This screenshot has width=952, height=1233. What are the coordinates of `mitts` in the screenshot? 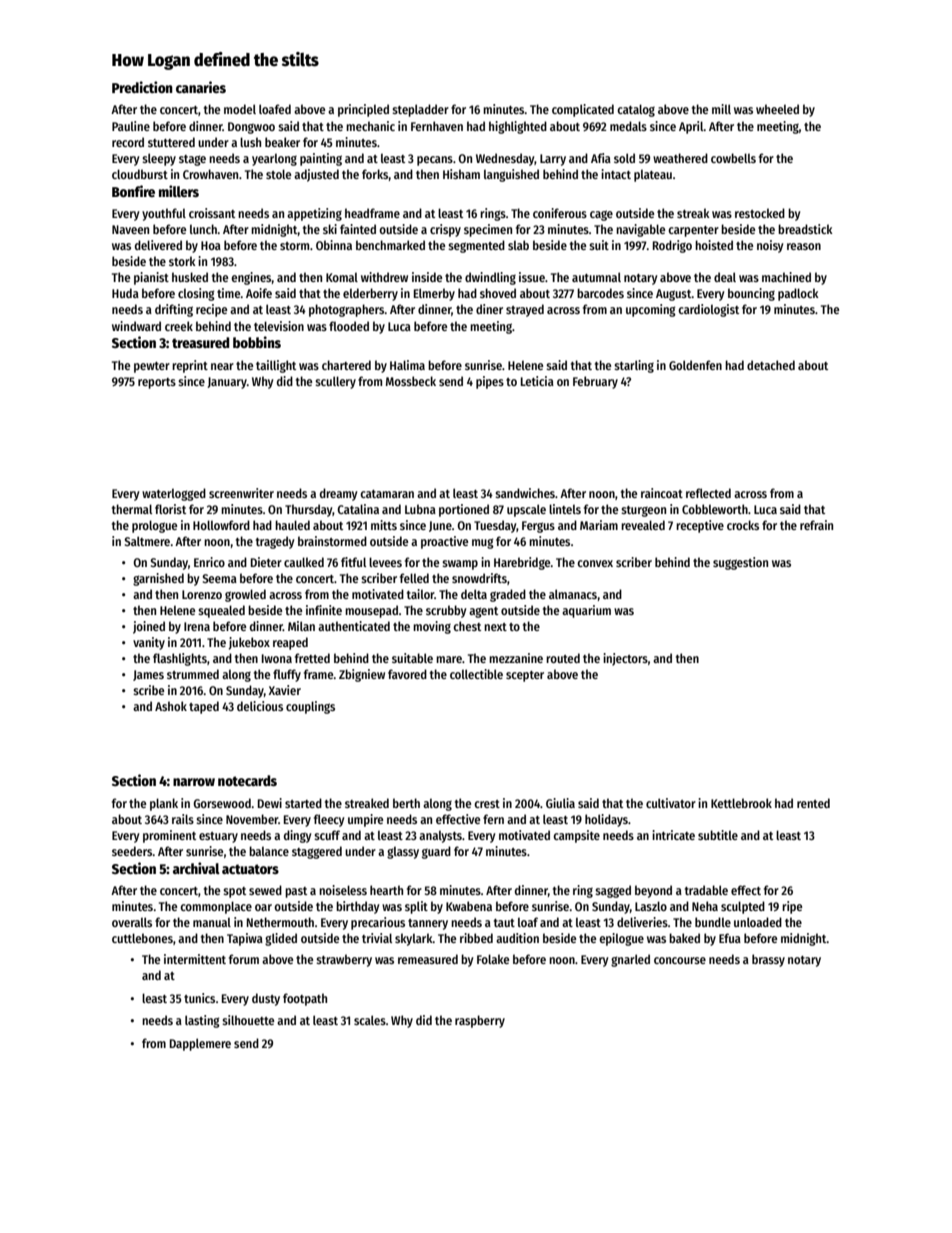 It's located at (384, 525).
